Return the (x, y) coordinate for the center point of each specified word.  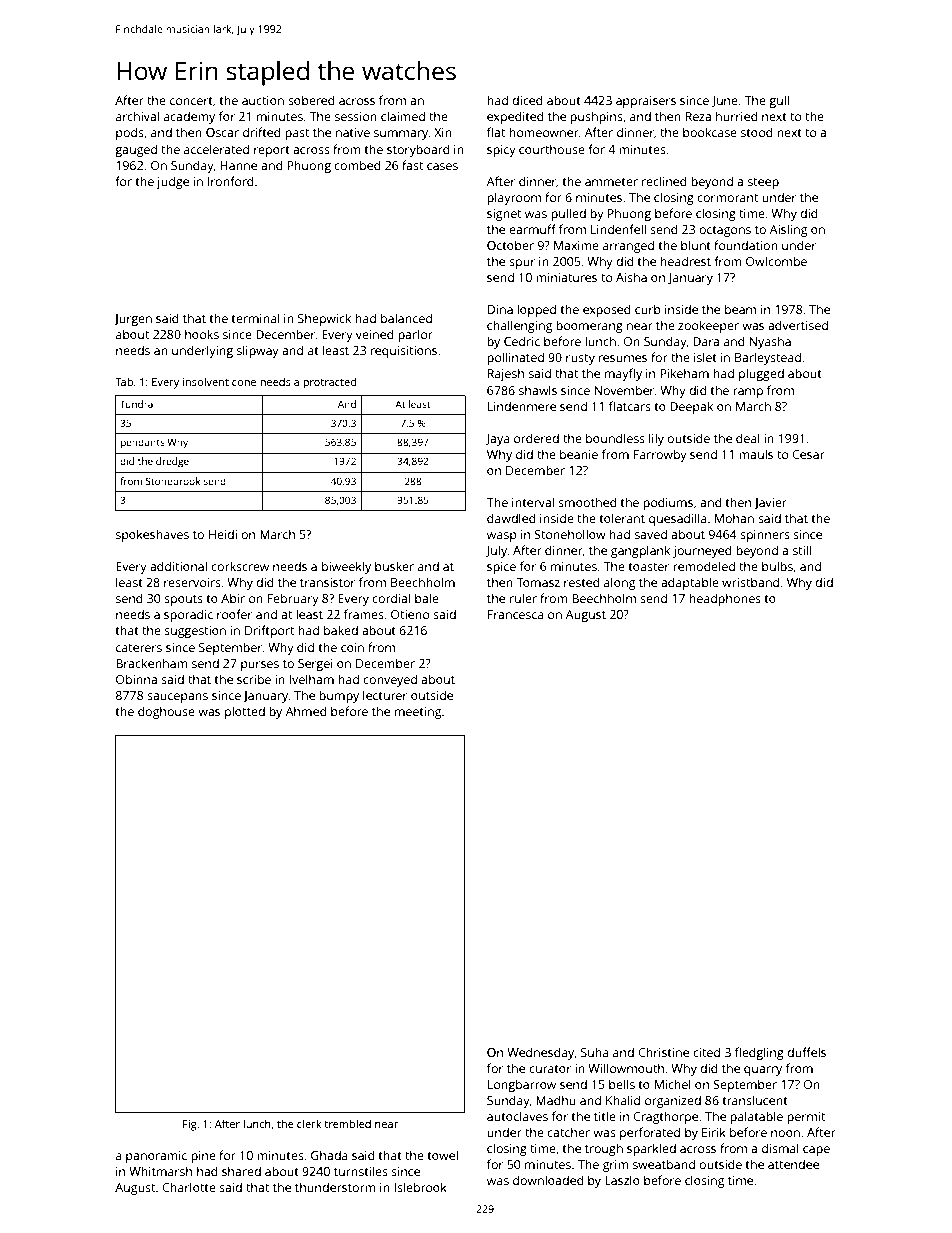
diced (527, 100)
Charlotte (189, 1187)
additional (178, 566)
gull (779, 101)
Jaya (498, 440)
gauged (136, 150)
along (619, 583)
